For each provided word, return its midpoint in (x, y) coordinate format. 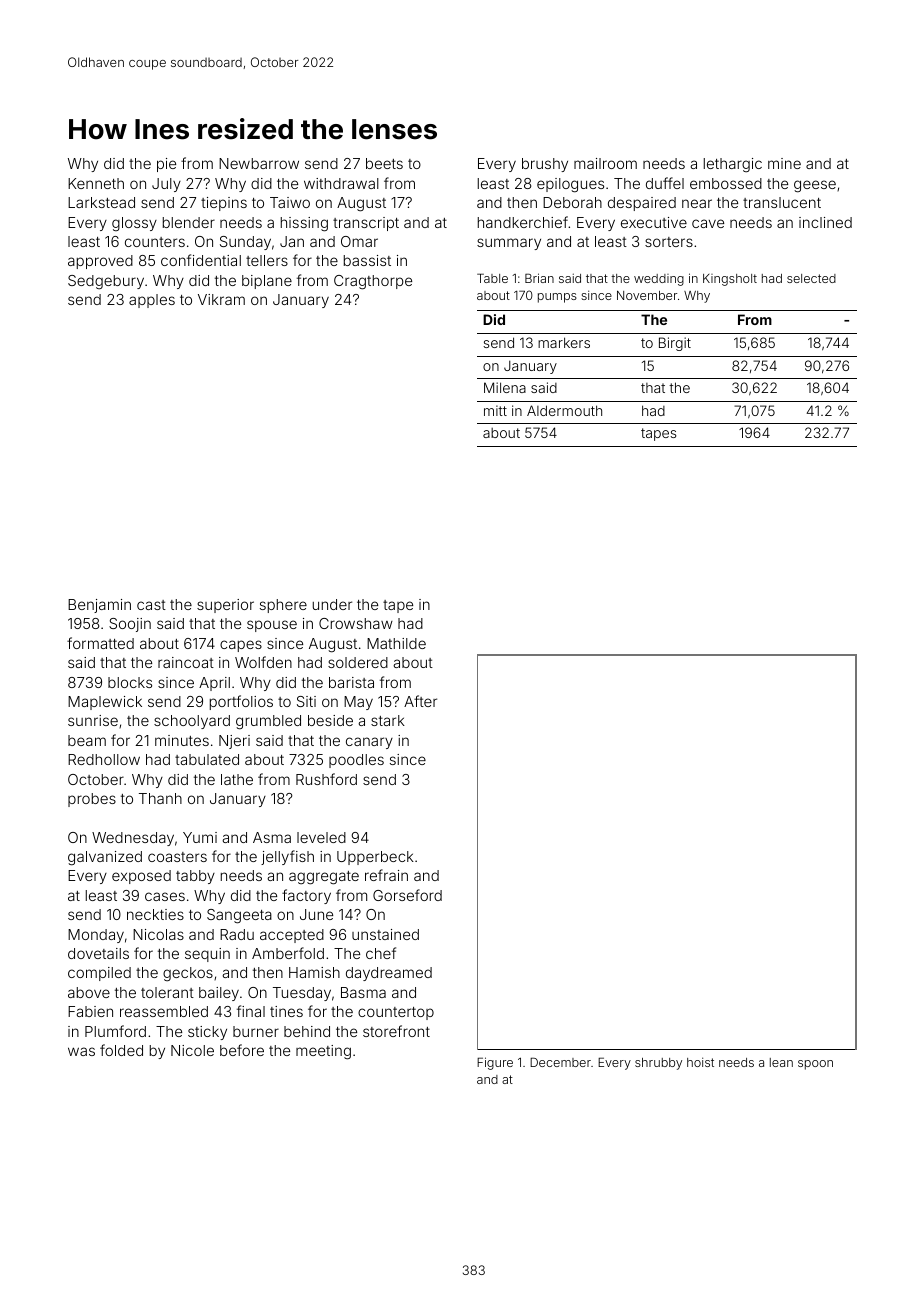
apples (152, 301)
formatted (100, 643)
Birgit (675, 344)
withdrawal (341, 183)
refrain (386, 875)
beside (330, 720)
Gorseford (407, 895)
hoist (700, 1062)
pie (166, 165)
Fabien (90, 1011)
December (560, 1062)
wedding (659, 280)
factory (306, 896)
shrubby (658, 1064)
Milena (505, 387)
